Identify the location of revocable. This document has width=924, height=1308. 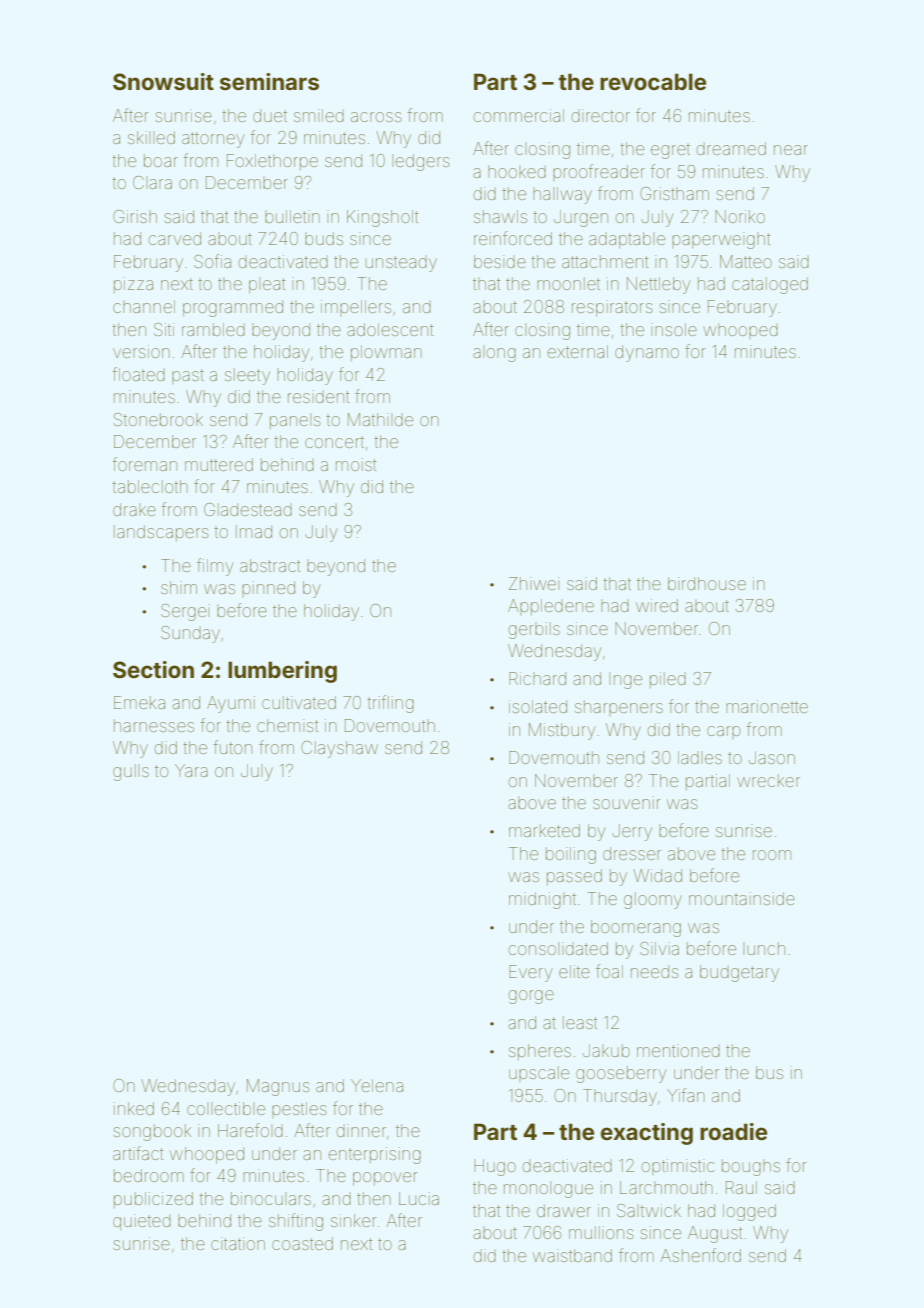
(653, 81).
